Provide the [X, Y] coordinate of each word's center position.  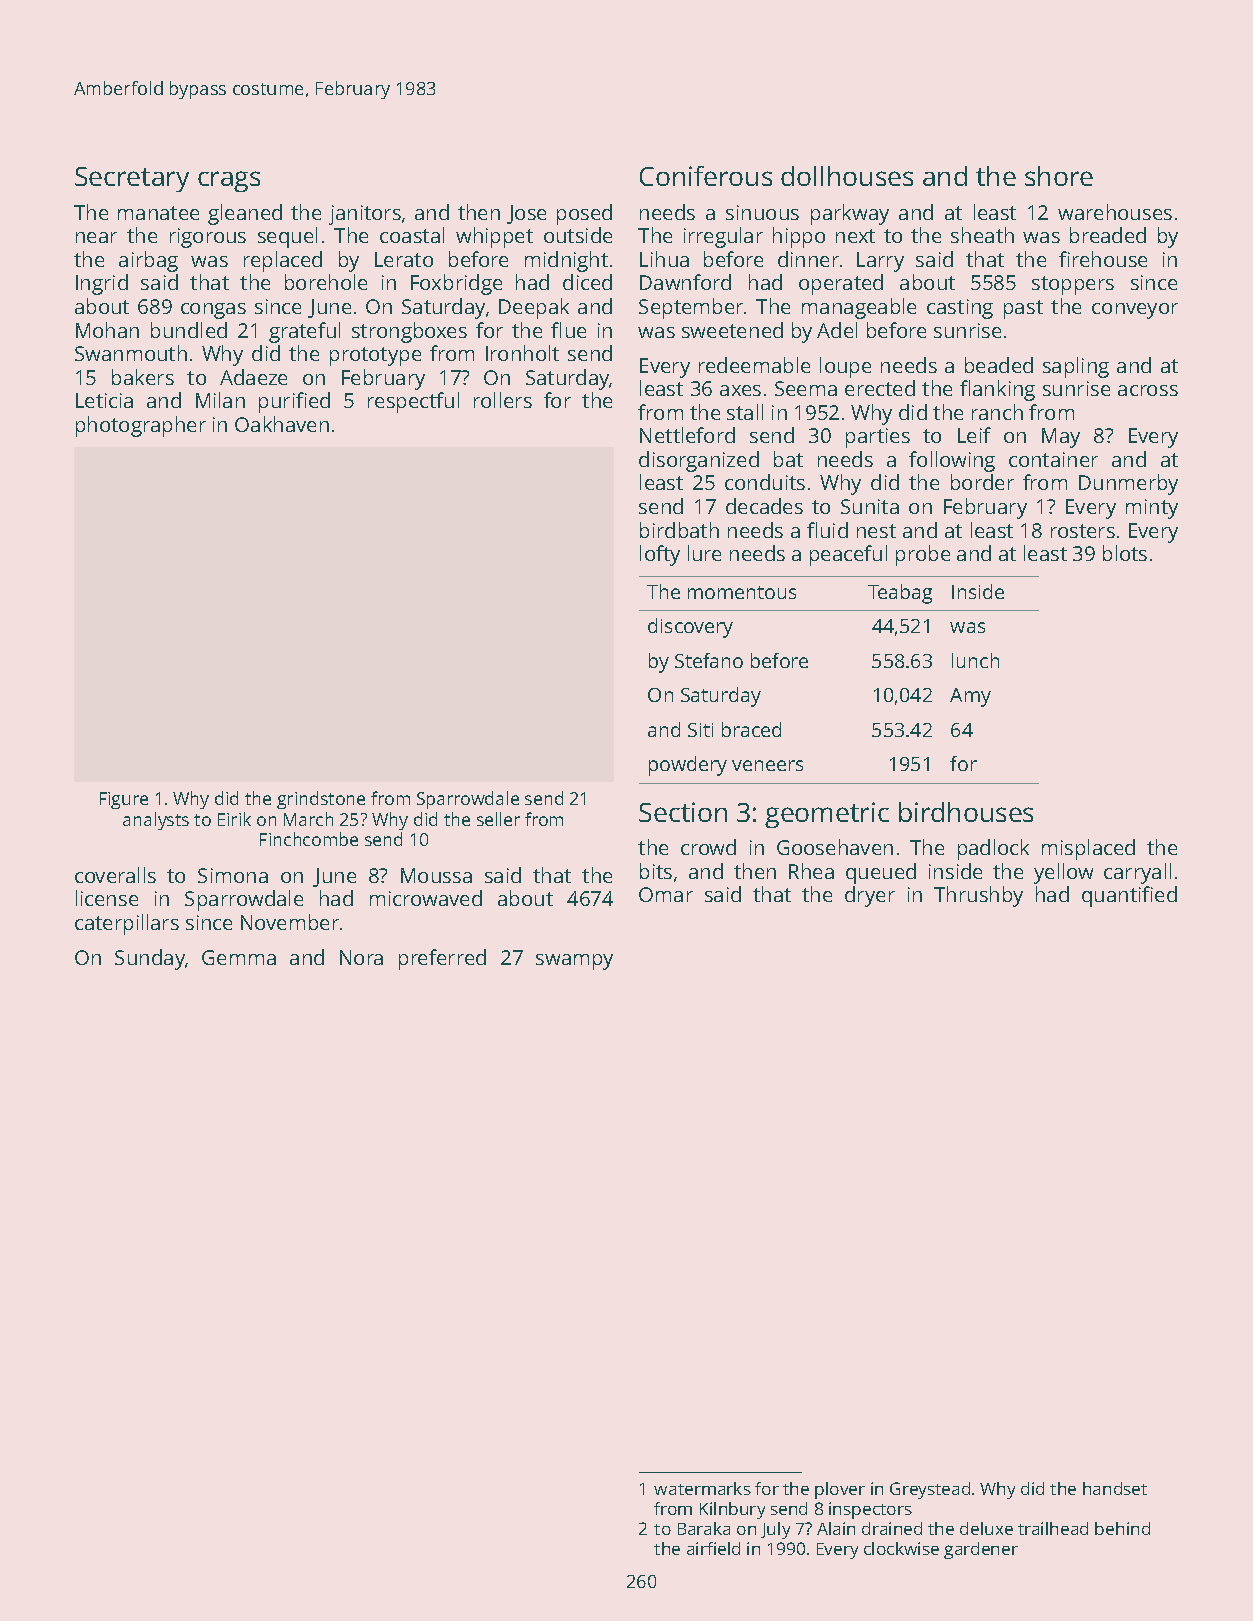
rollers [503, 400]
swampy [574, 962]
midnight [566, 261]
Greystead [930, 1490]
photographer [141, 426]
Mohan [107, 330]
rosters [1083, 531]
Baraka [704, 1528]
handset [1115, 1488]
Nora [361, 957]
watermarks [702, 1488]
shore [1059, 176]
